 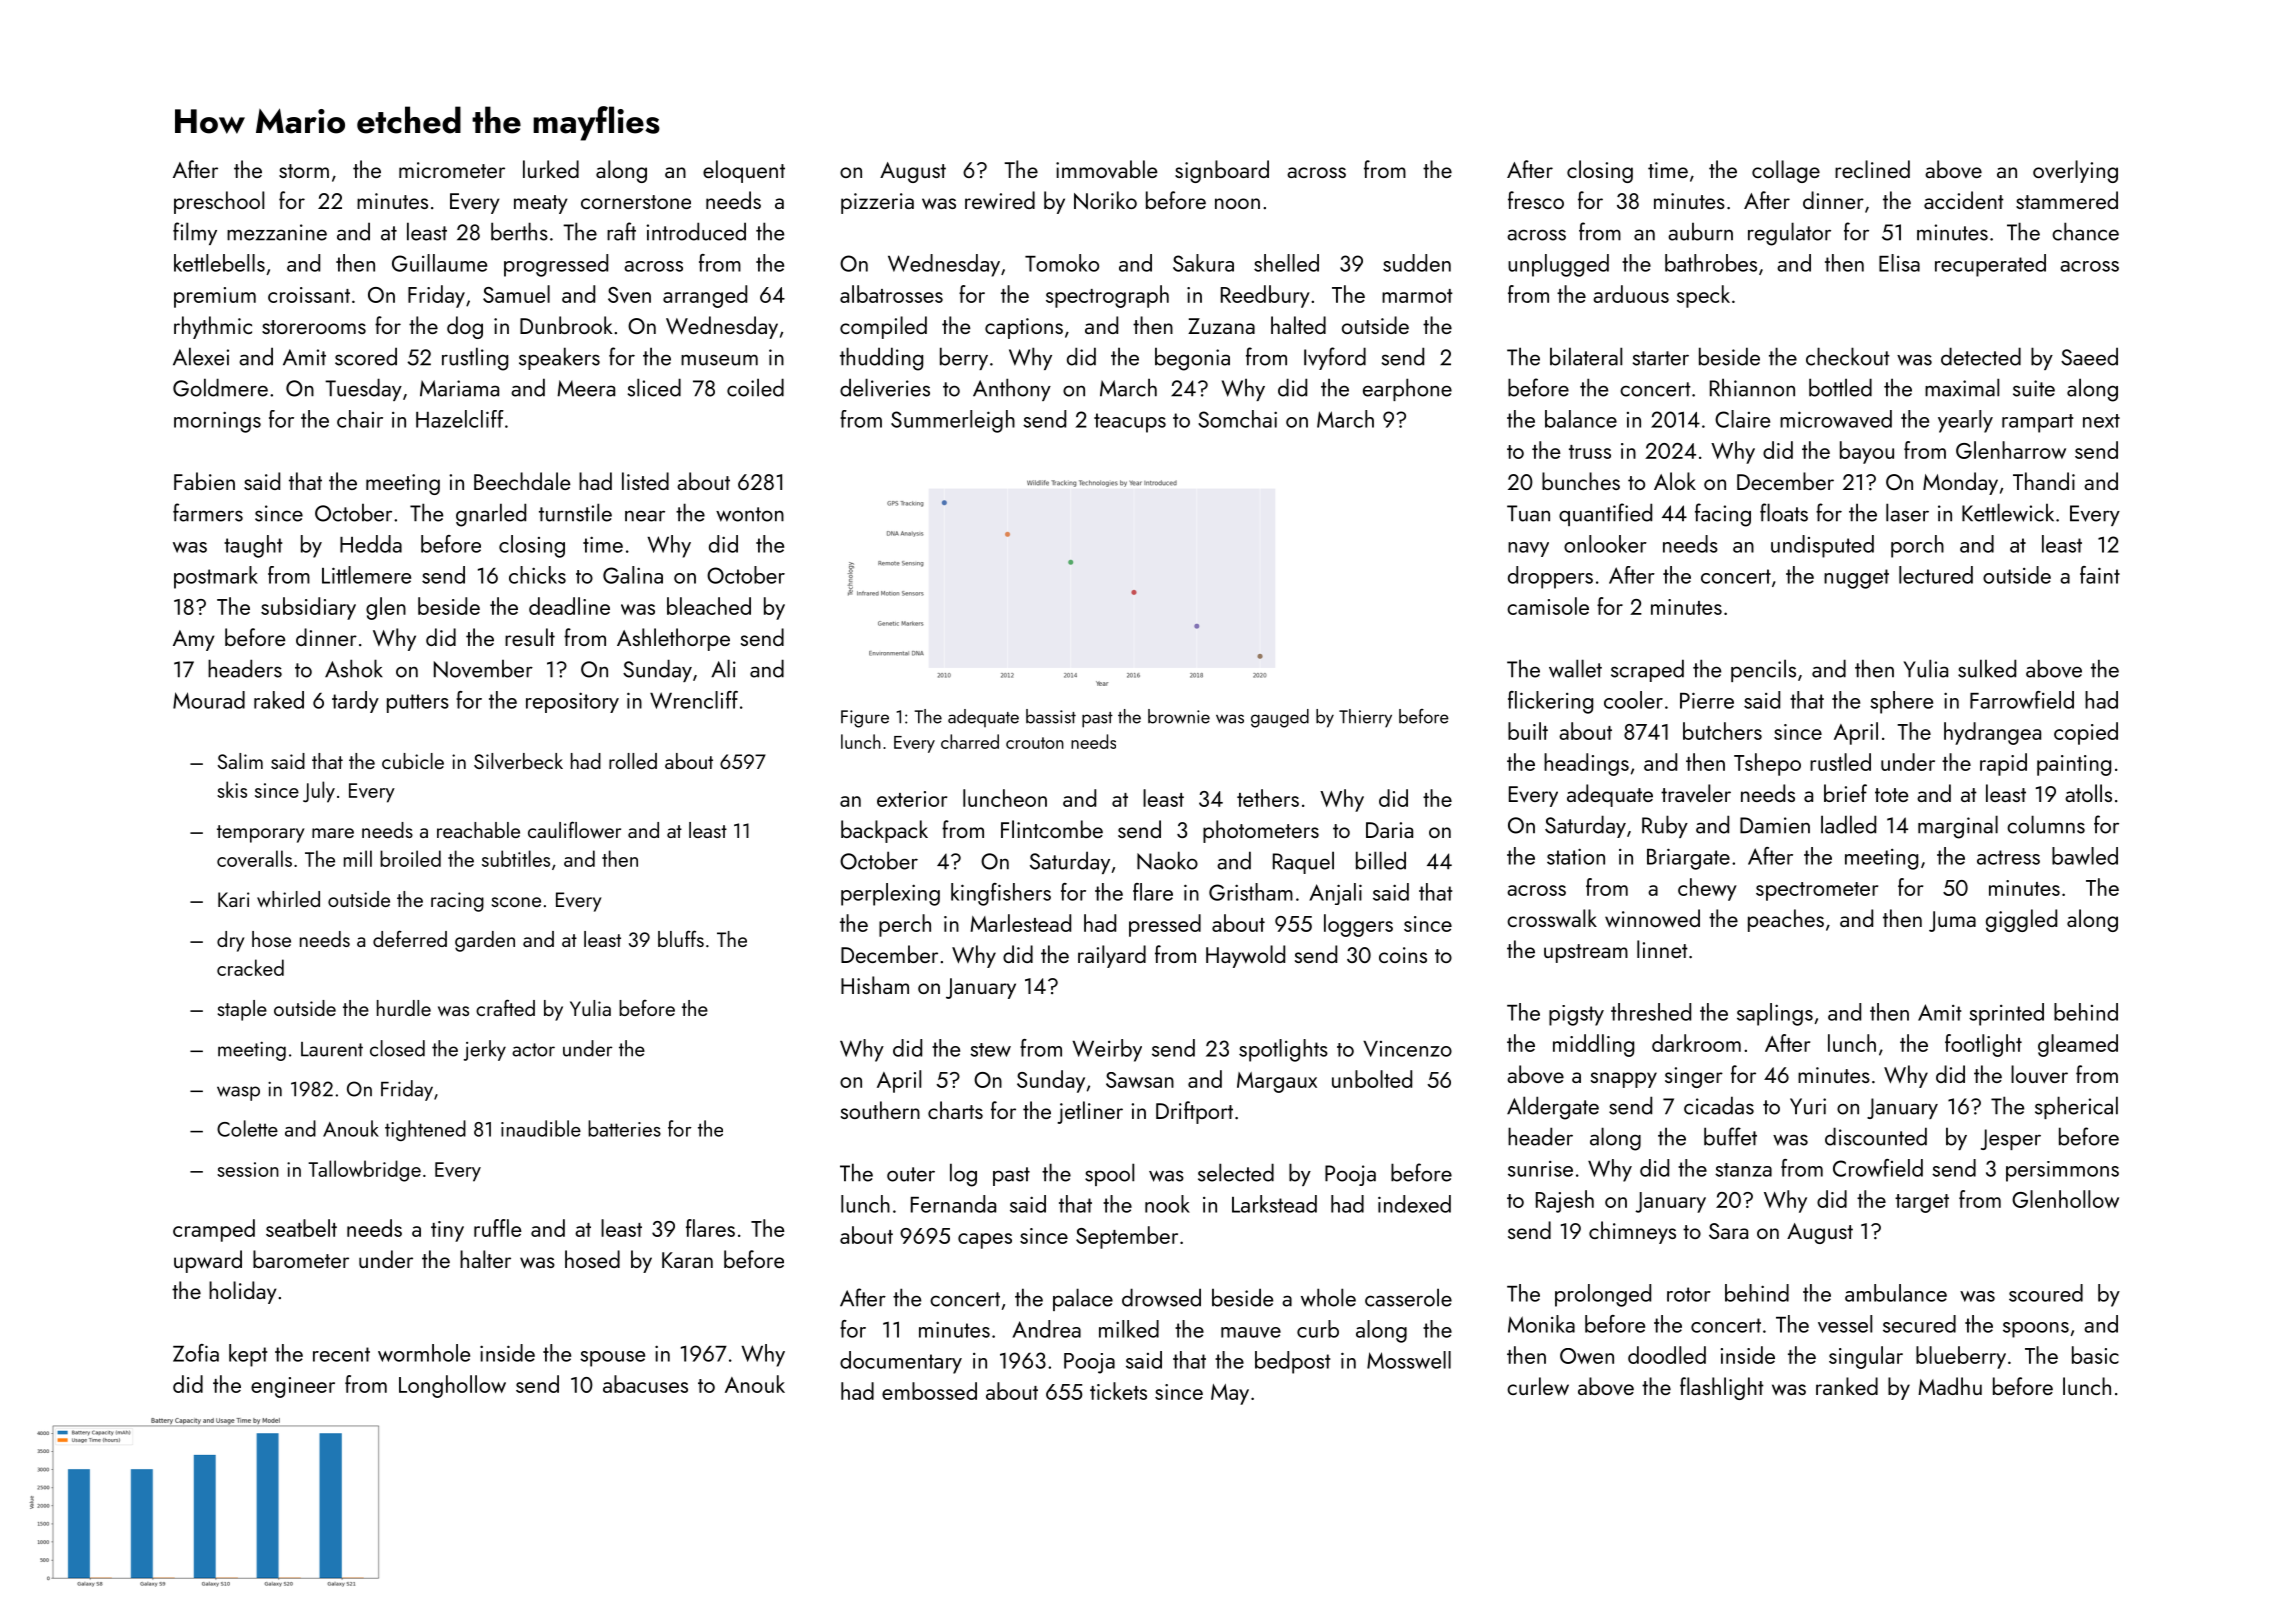 What do you see at coordinates (624, 1128) in the screenshot?
I see `batteries` at bounding box center [624, 1128].
